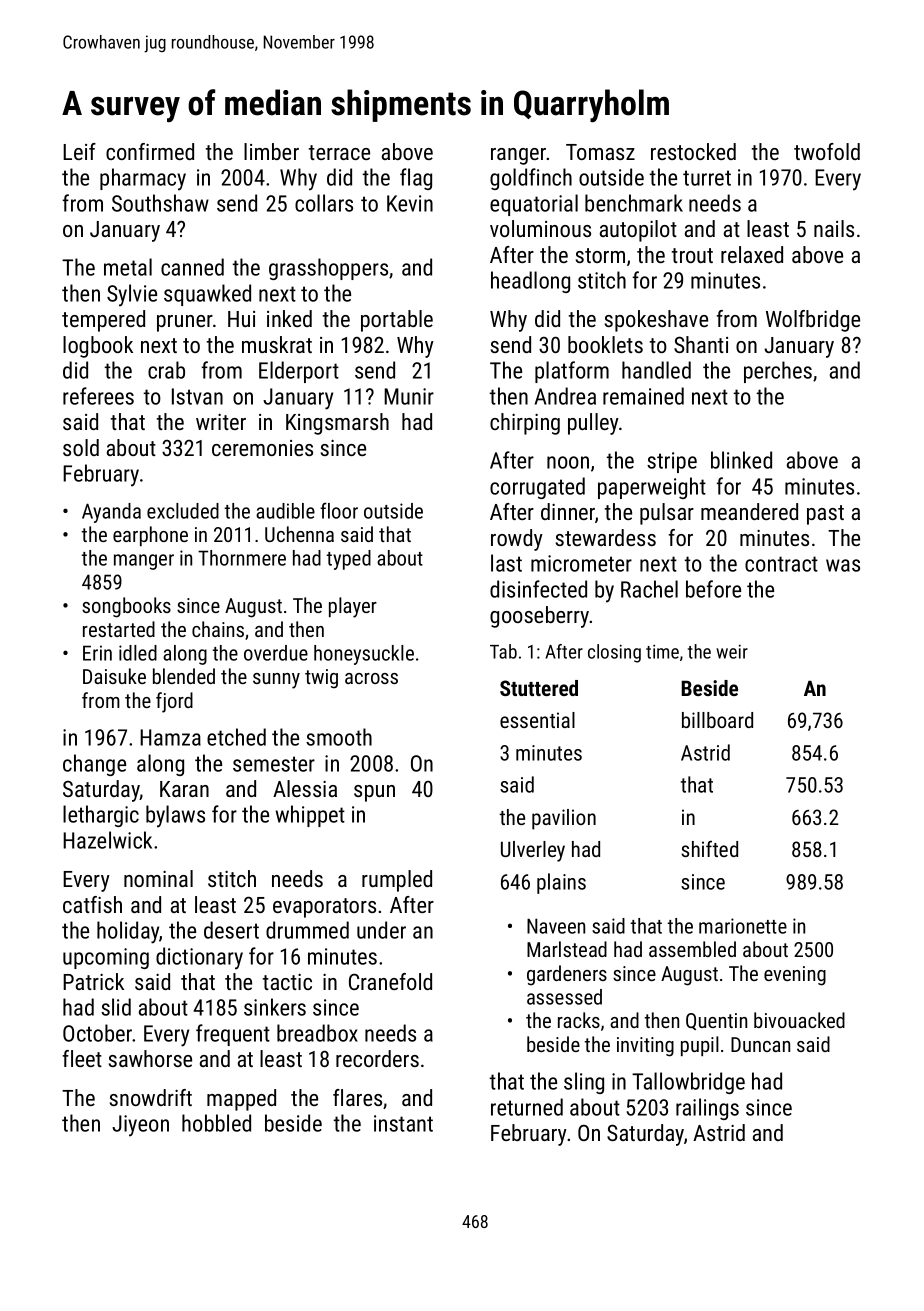  Describe the element at coordinates (207, 295) in the screenshot. I see `squawked` at that location.
